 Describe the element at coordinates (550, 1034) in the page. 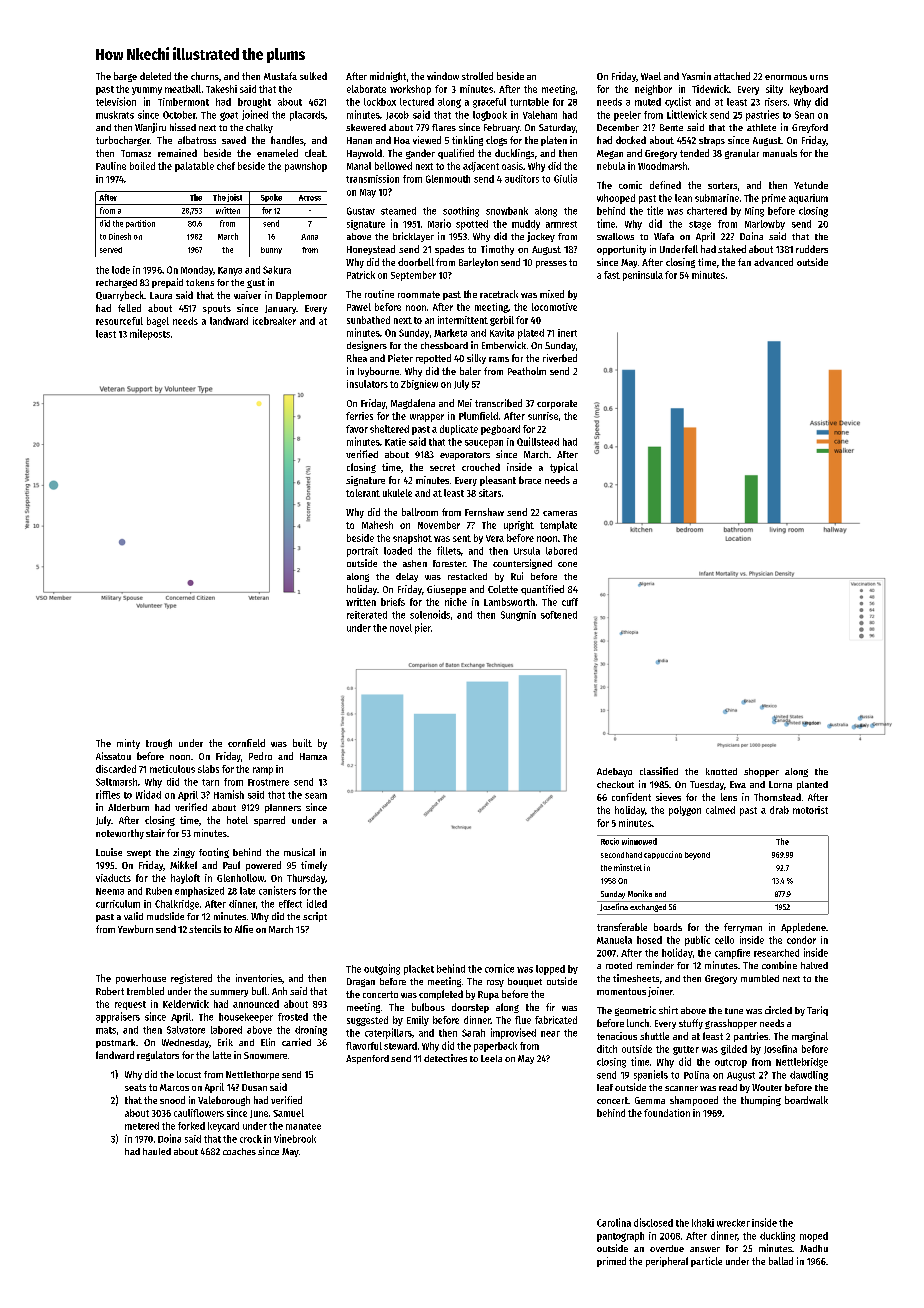

I see `near` at that location.
